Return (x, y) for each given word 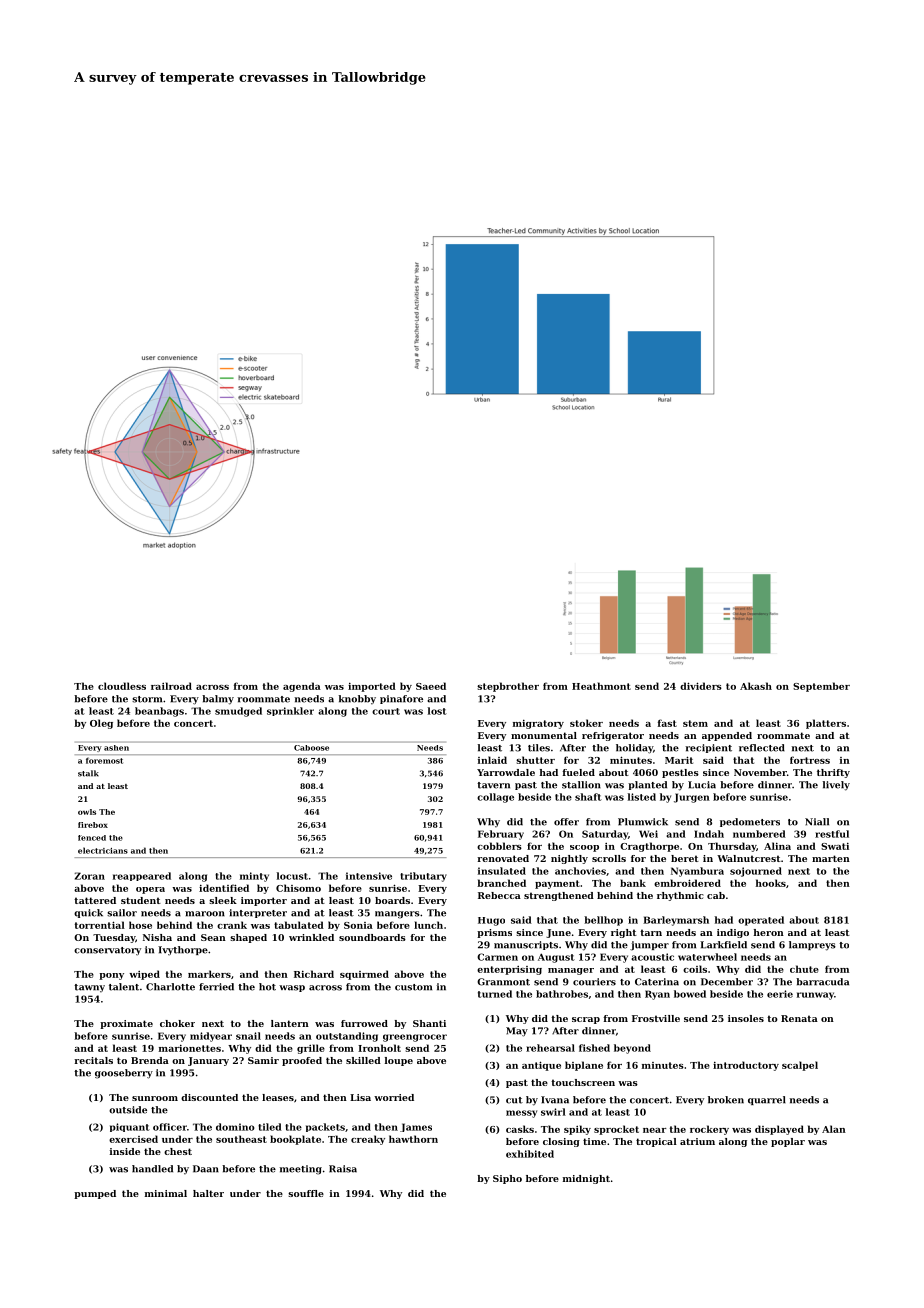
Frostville (656, 1018)
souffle (306, 1193)
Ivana (555, 1100)
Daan (206, 1169)
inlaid (492, 760)
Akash (756, 686)
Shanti (429, 1023)
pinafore (401, 699)
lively (836, 786)
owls (87, 812)
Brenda (150, 1060)
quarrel (767, 1100)
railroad (171, 686)
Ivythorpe (183, 951)
